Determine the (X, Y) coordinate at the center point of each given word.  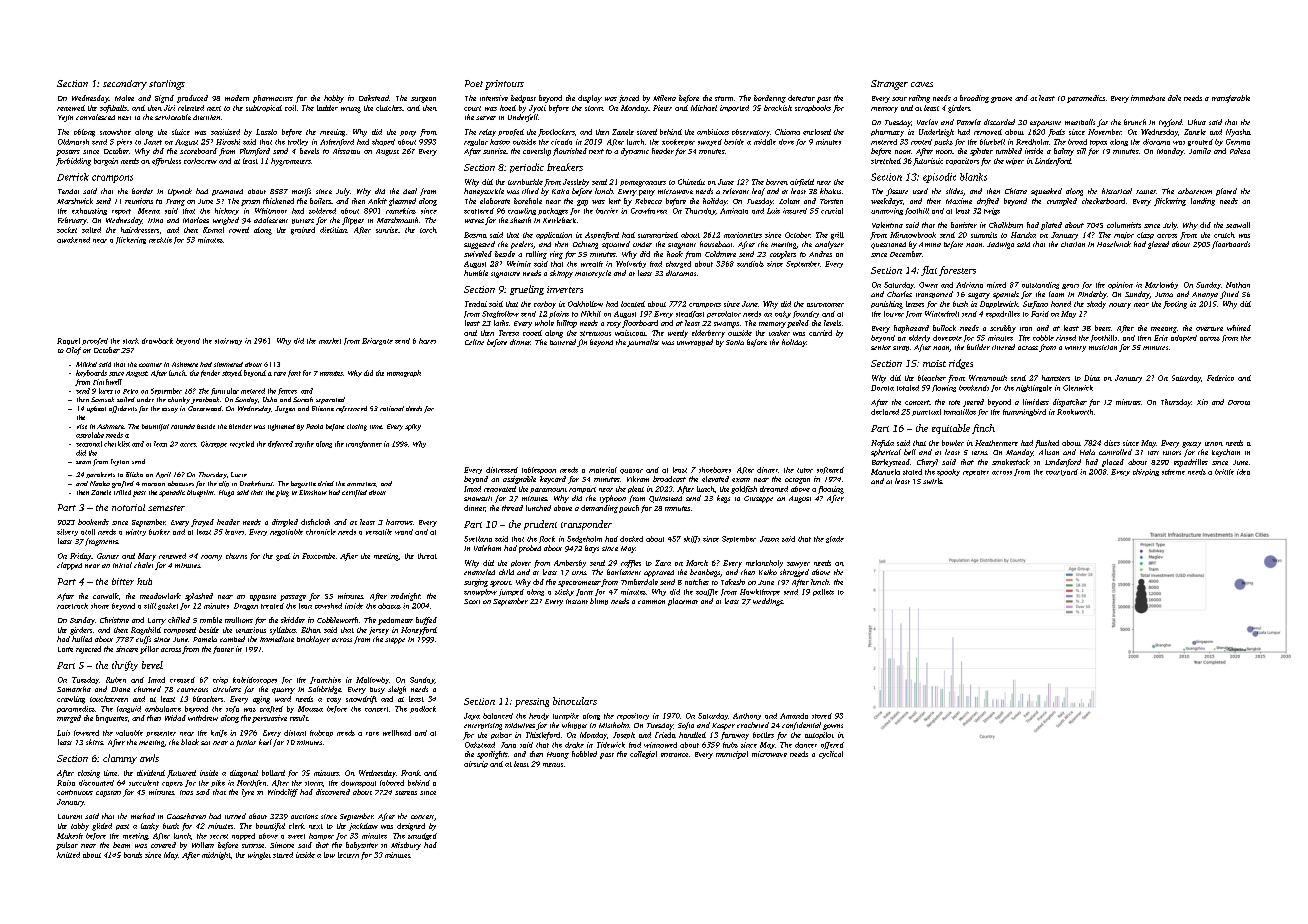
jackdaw (363, 827)
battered (563, 342)
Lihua (1197, 122)
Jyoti (537, 109)
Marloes (196, 220)
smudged (422, 836)
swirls (932, 481)
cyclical (831, 755)
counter (150, 365)
